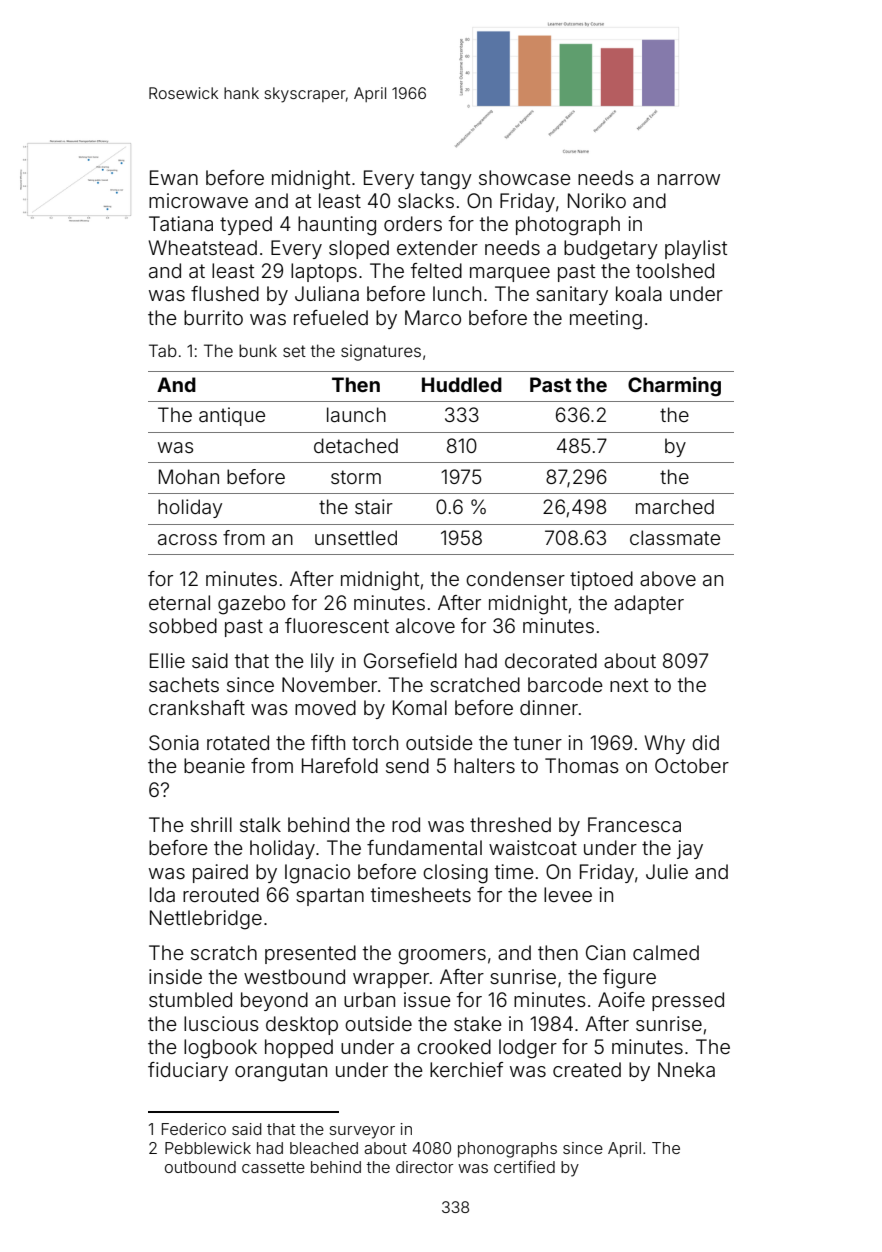  I want to click on pressed, so click(688, 1001).
